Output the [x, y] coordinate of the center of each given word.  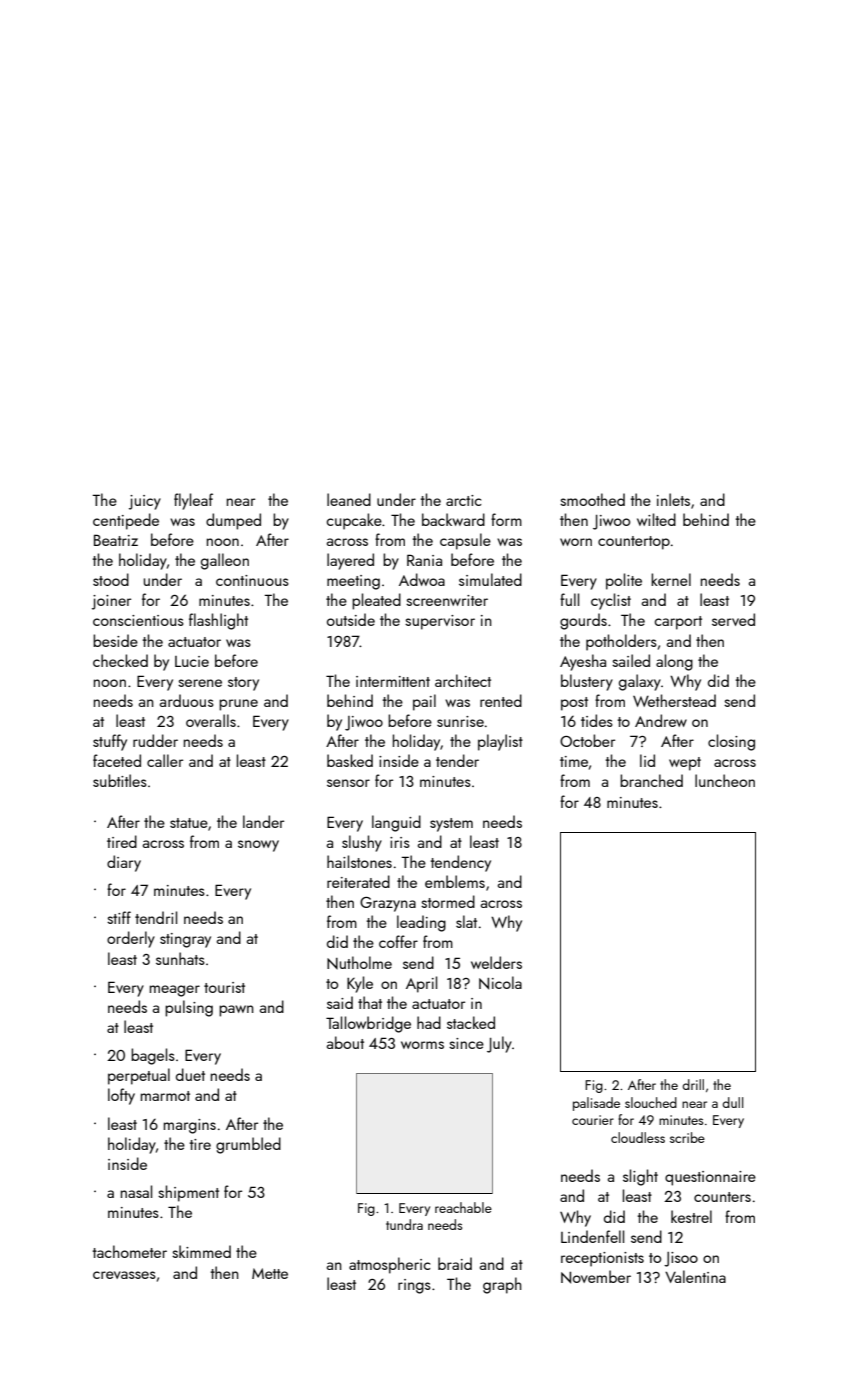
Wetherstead [674, 700]
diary [124, 863]
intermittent [393, 681]
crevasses [124, 1275]
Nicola [500, 983]
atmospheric [390, 1265]
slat [466, 921]
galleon [225, 561]
